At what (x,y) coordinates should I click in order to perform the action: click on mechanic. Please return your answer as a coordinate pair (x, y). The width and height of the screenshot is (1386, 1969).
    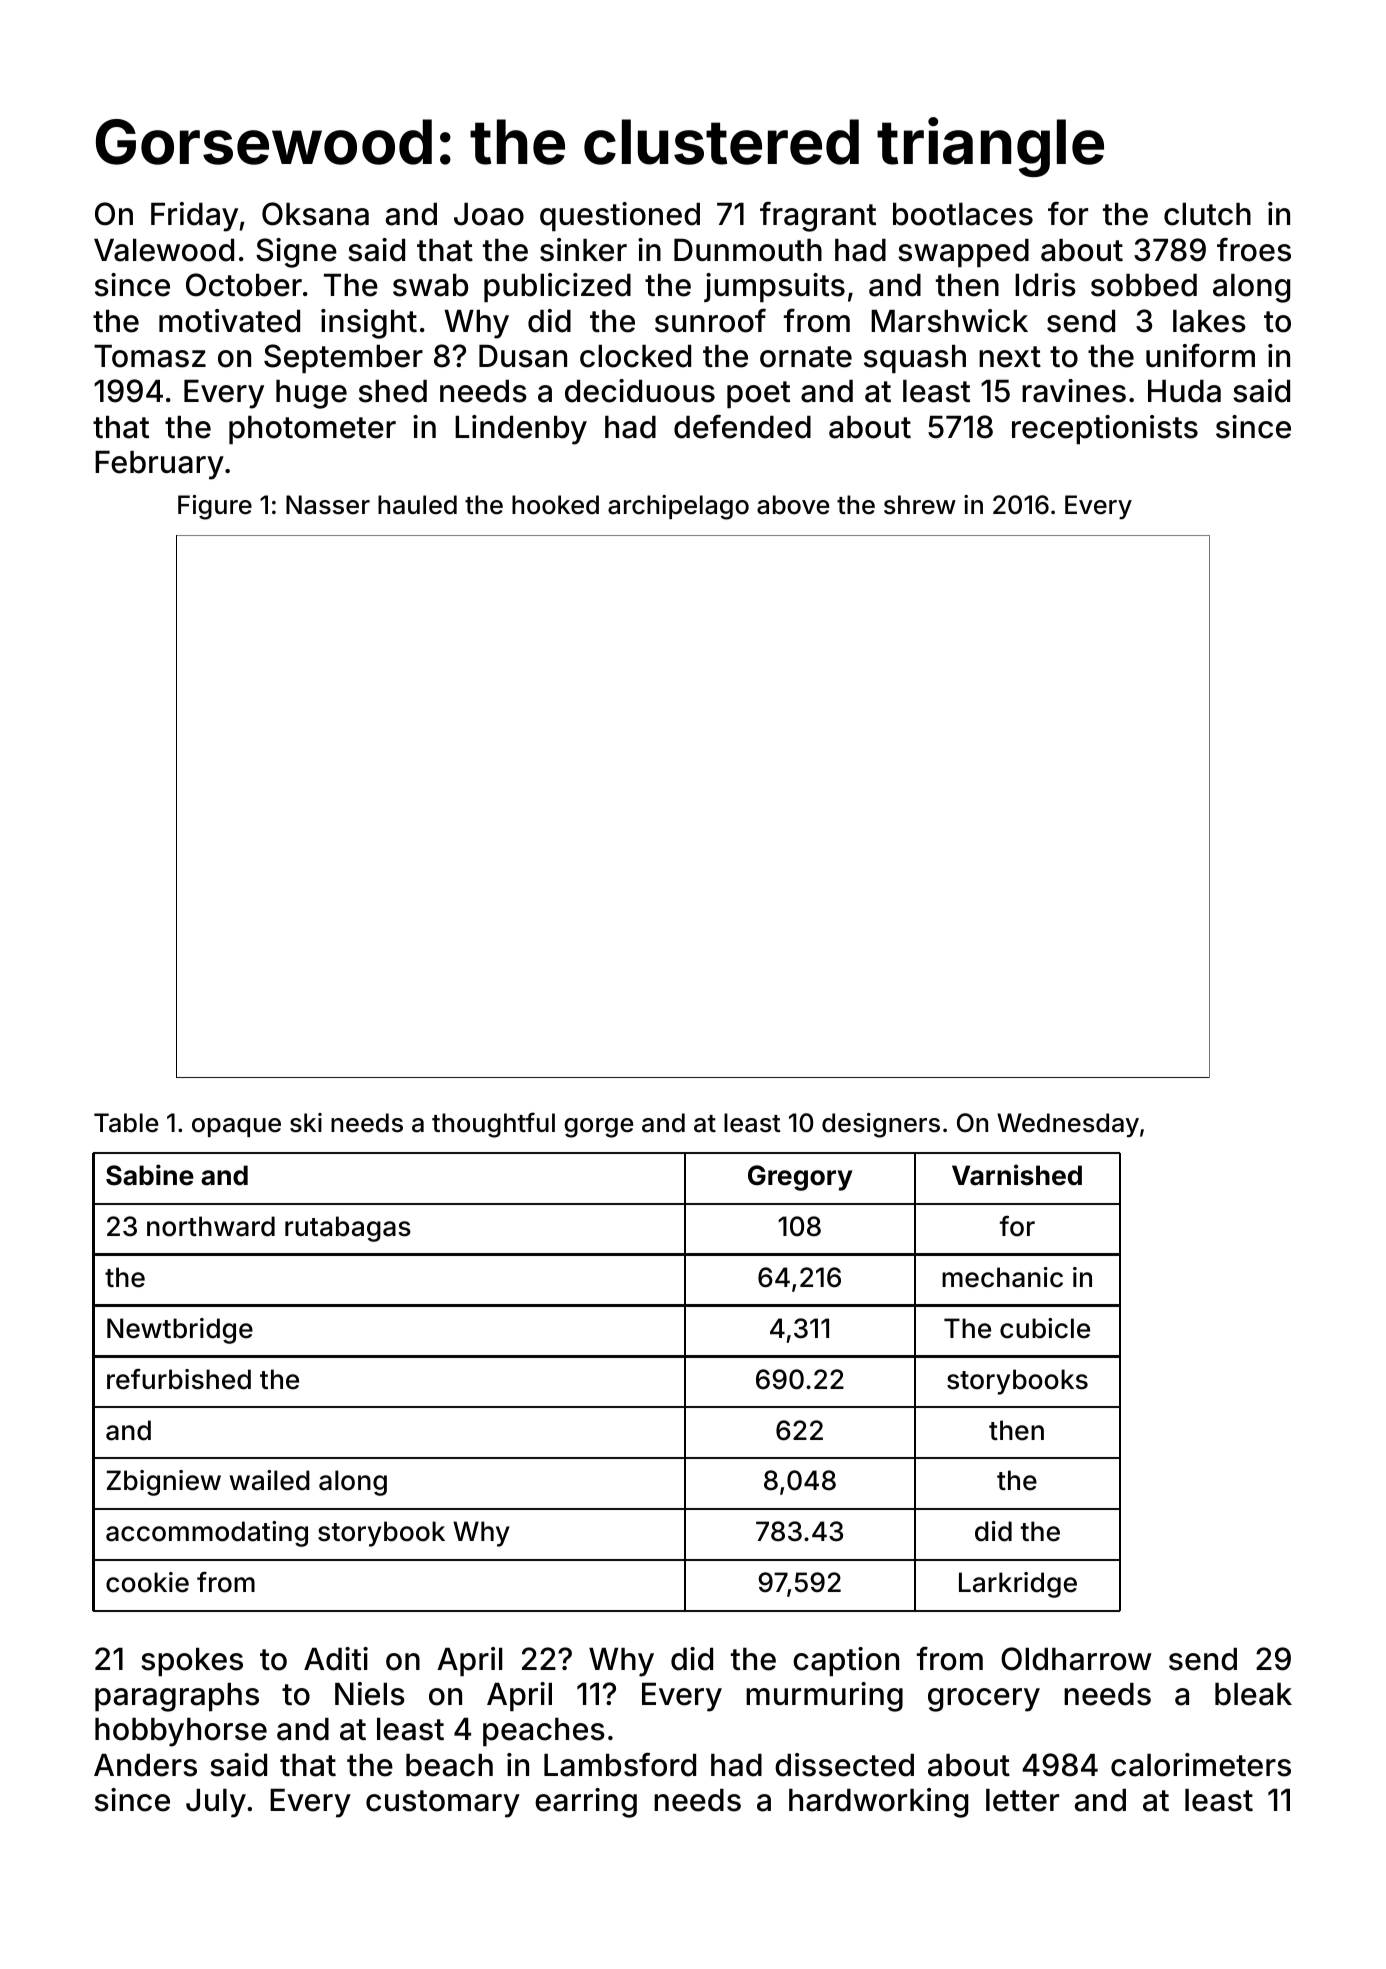
    Looking at the image, I should click on (1002, 1277).
